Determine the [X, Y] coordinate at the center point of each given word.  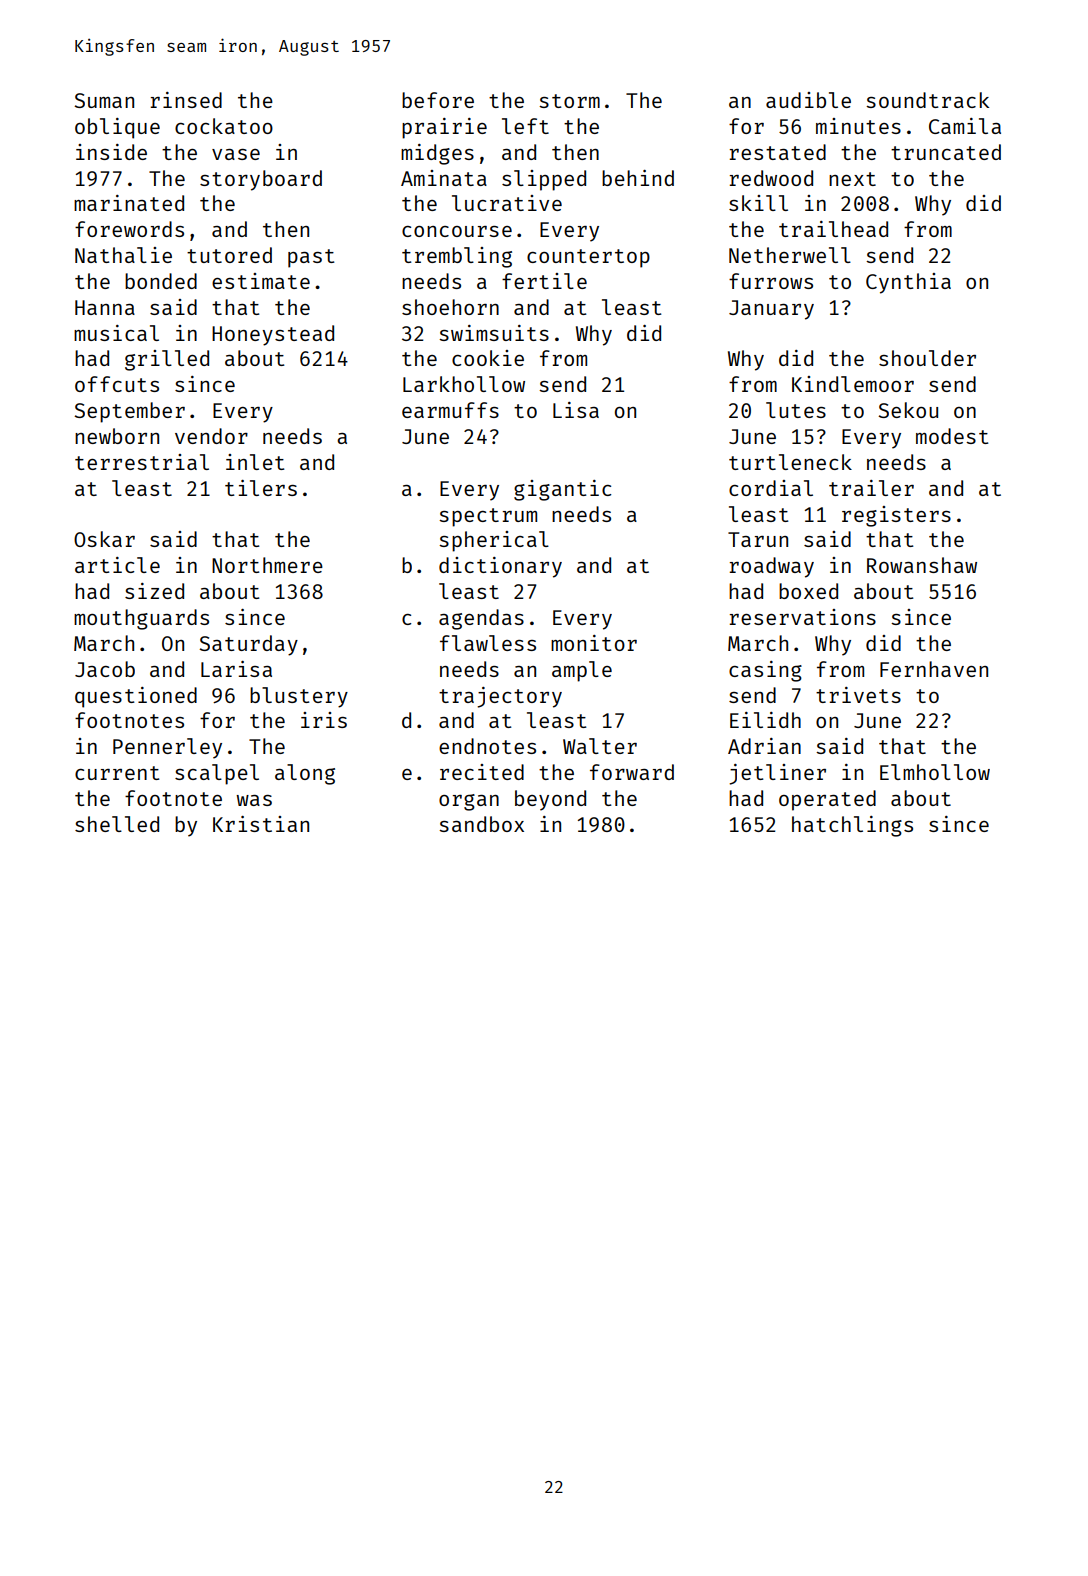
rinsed [186, 100]
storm [569, 101]
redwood [771, 178]
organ [469, 802]
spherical [494, 541]
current [117, 773]
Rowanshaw [922, 565]
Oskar [104, 539]
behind [638, 178]
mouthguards [141, 619]
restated [778, 152]
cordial [771, 488]
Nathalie [123, 255]
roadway [772, 567]
